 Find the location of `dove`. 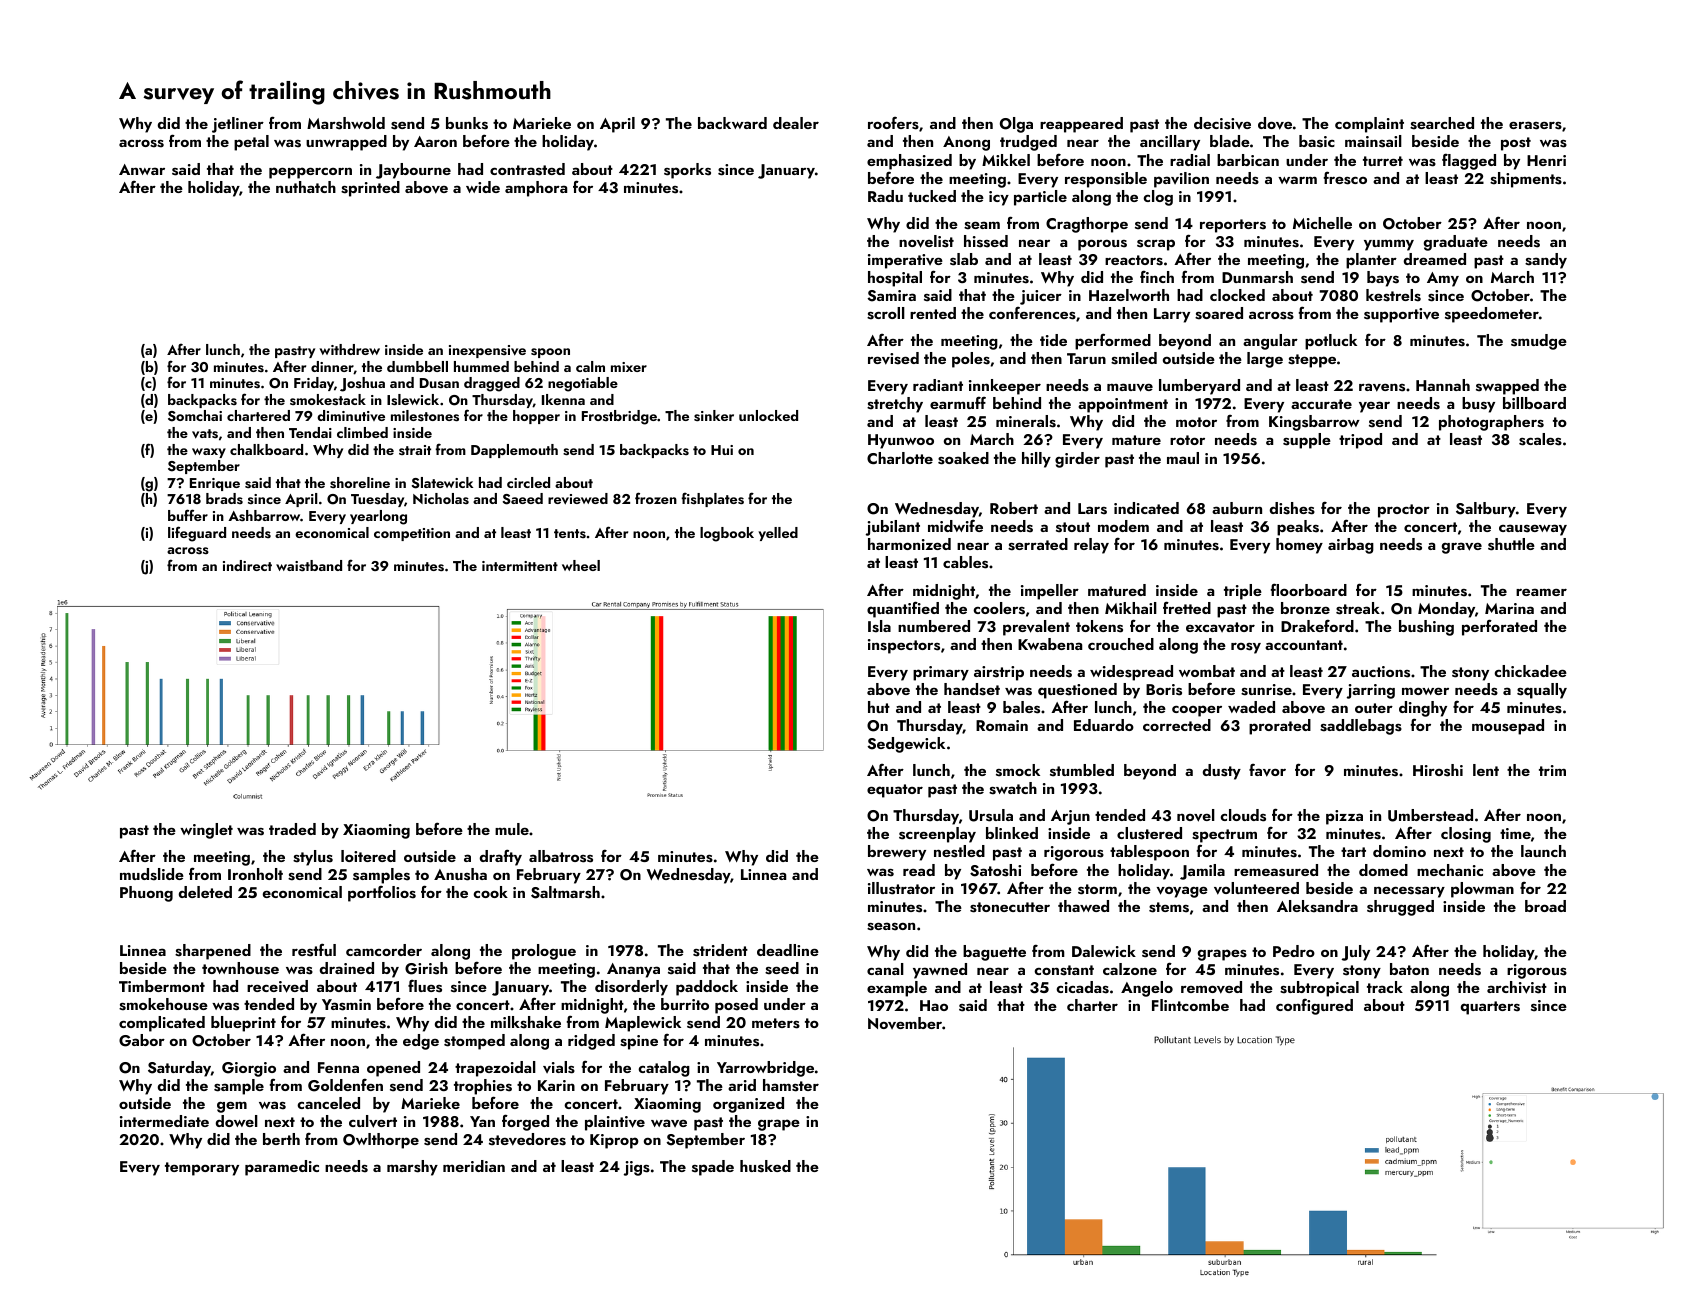

dove is located at coordinates (1275, 123).
